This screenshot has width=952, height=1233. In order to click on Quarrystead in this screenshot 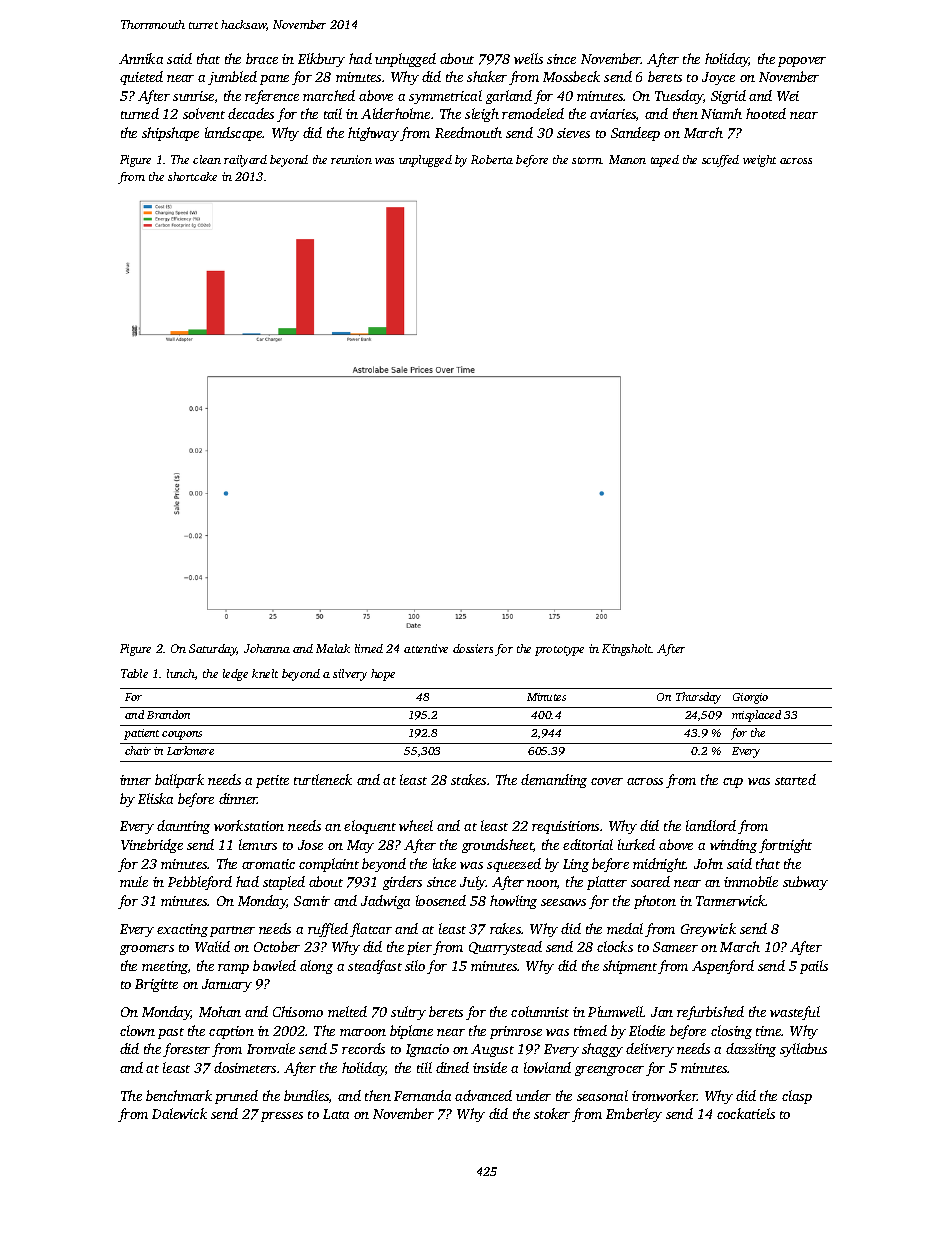, I will do `click(505, 948)`.
